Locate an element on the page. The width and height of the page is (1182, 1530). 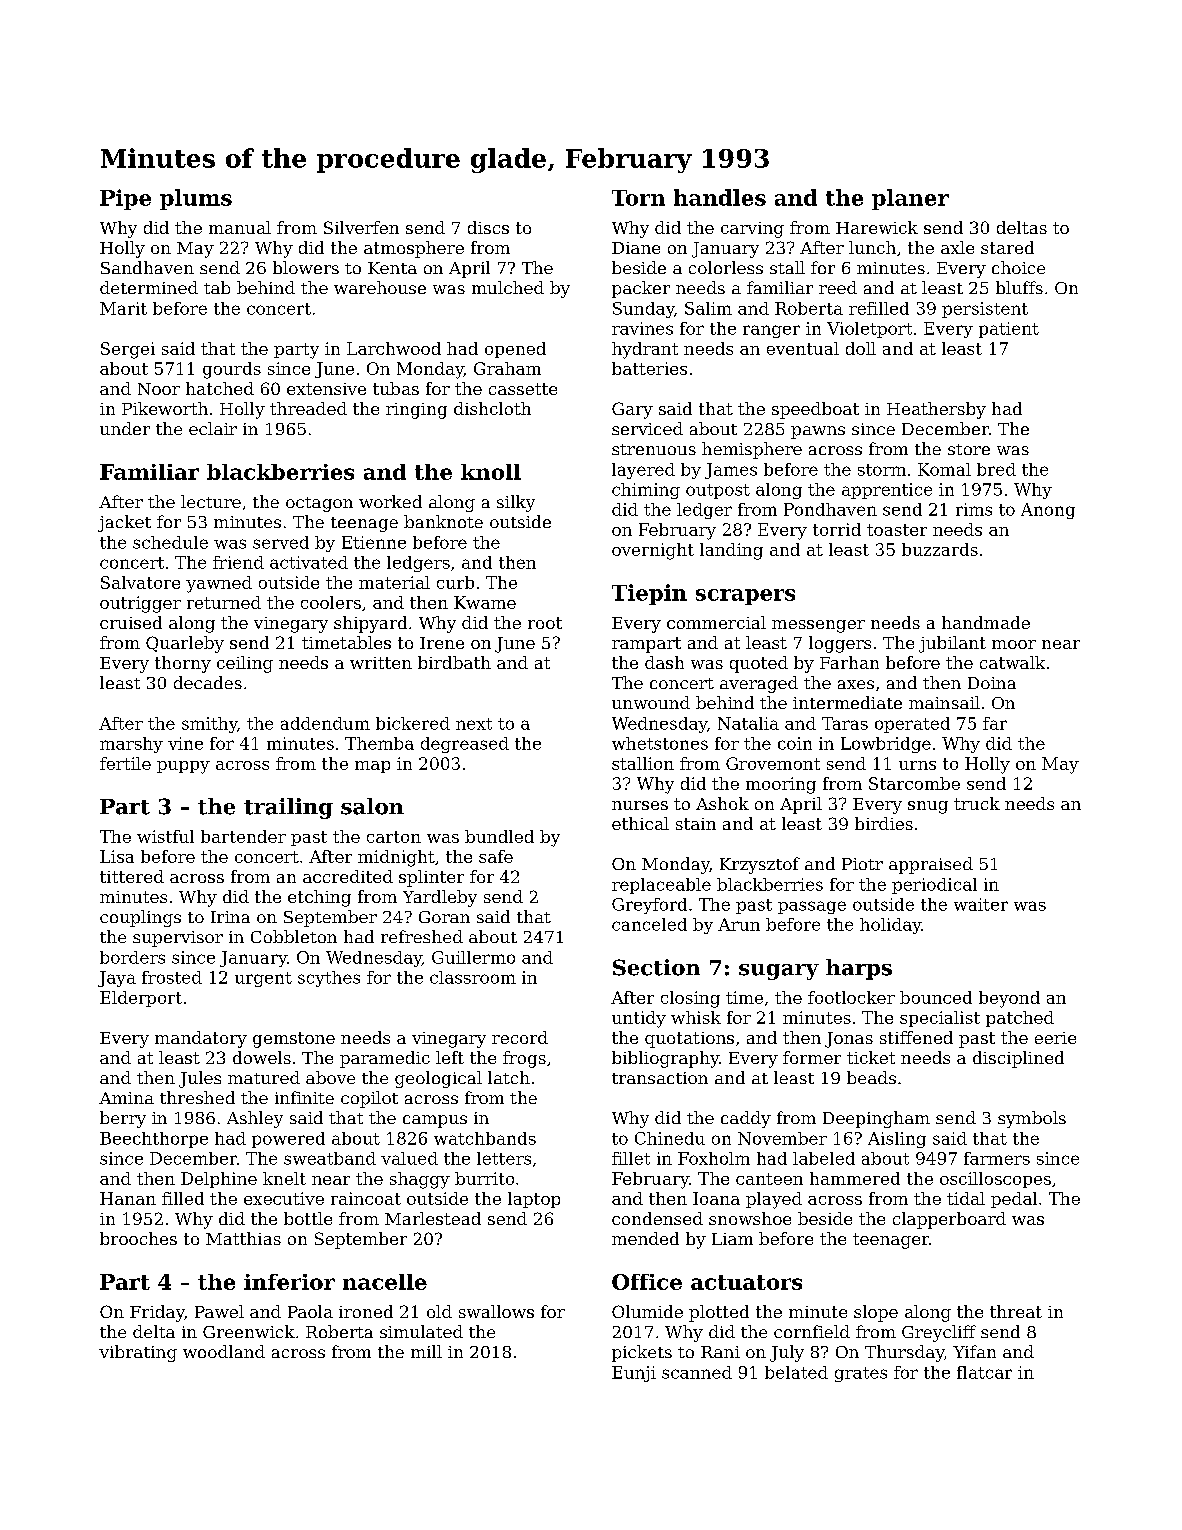
smithy is located at coordinates (209, 725).
